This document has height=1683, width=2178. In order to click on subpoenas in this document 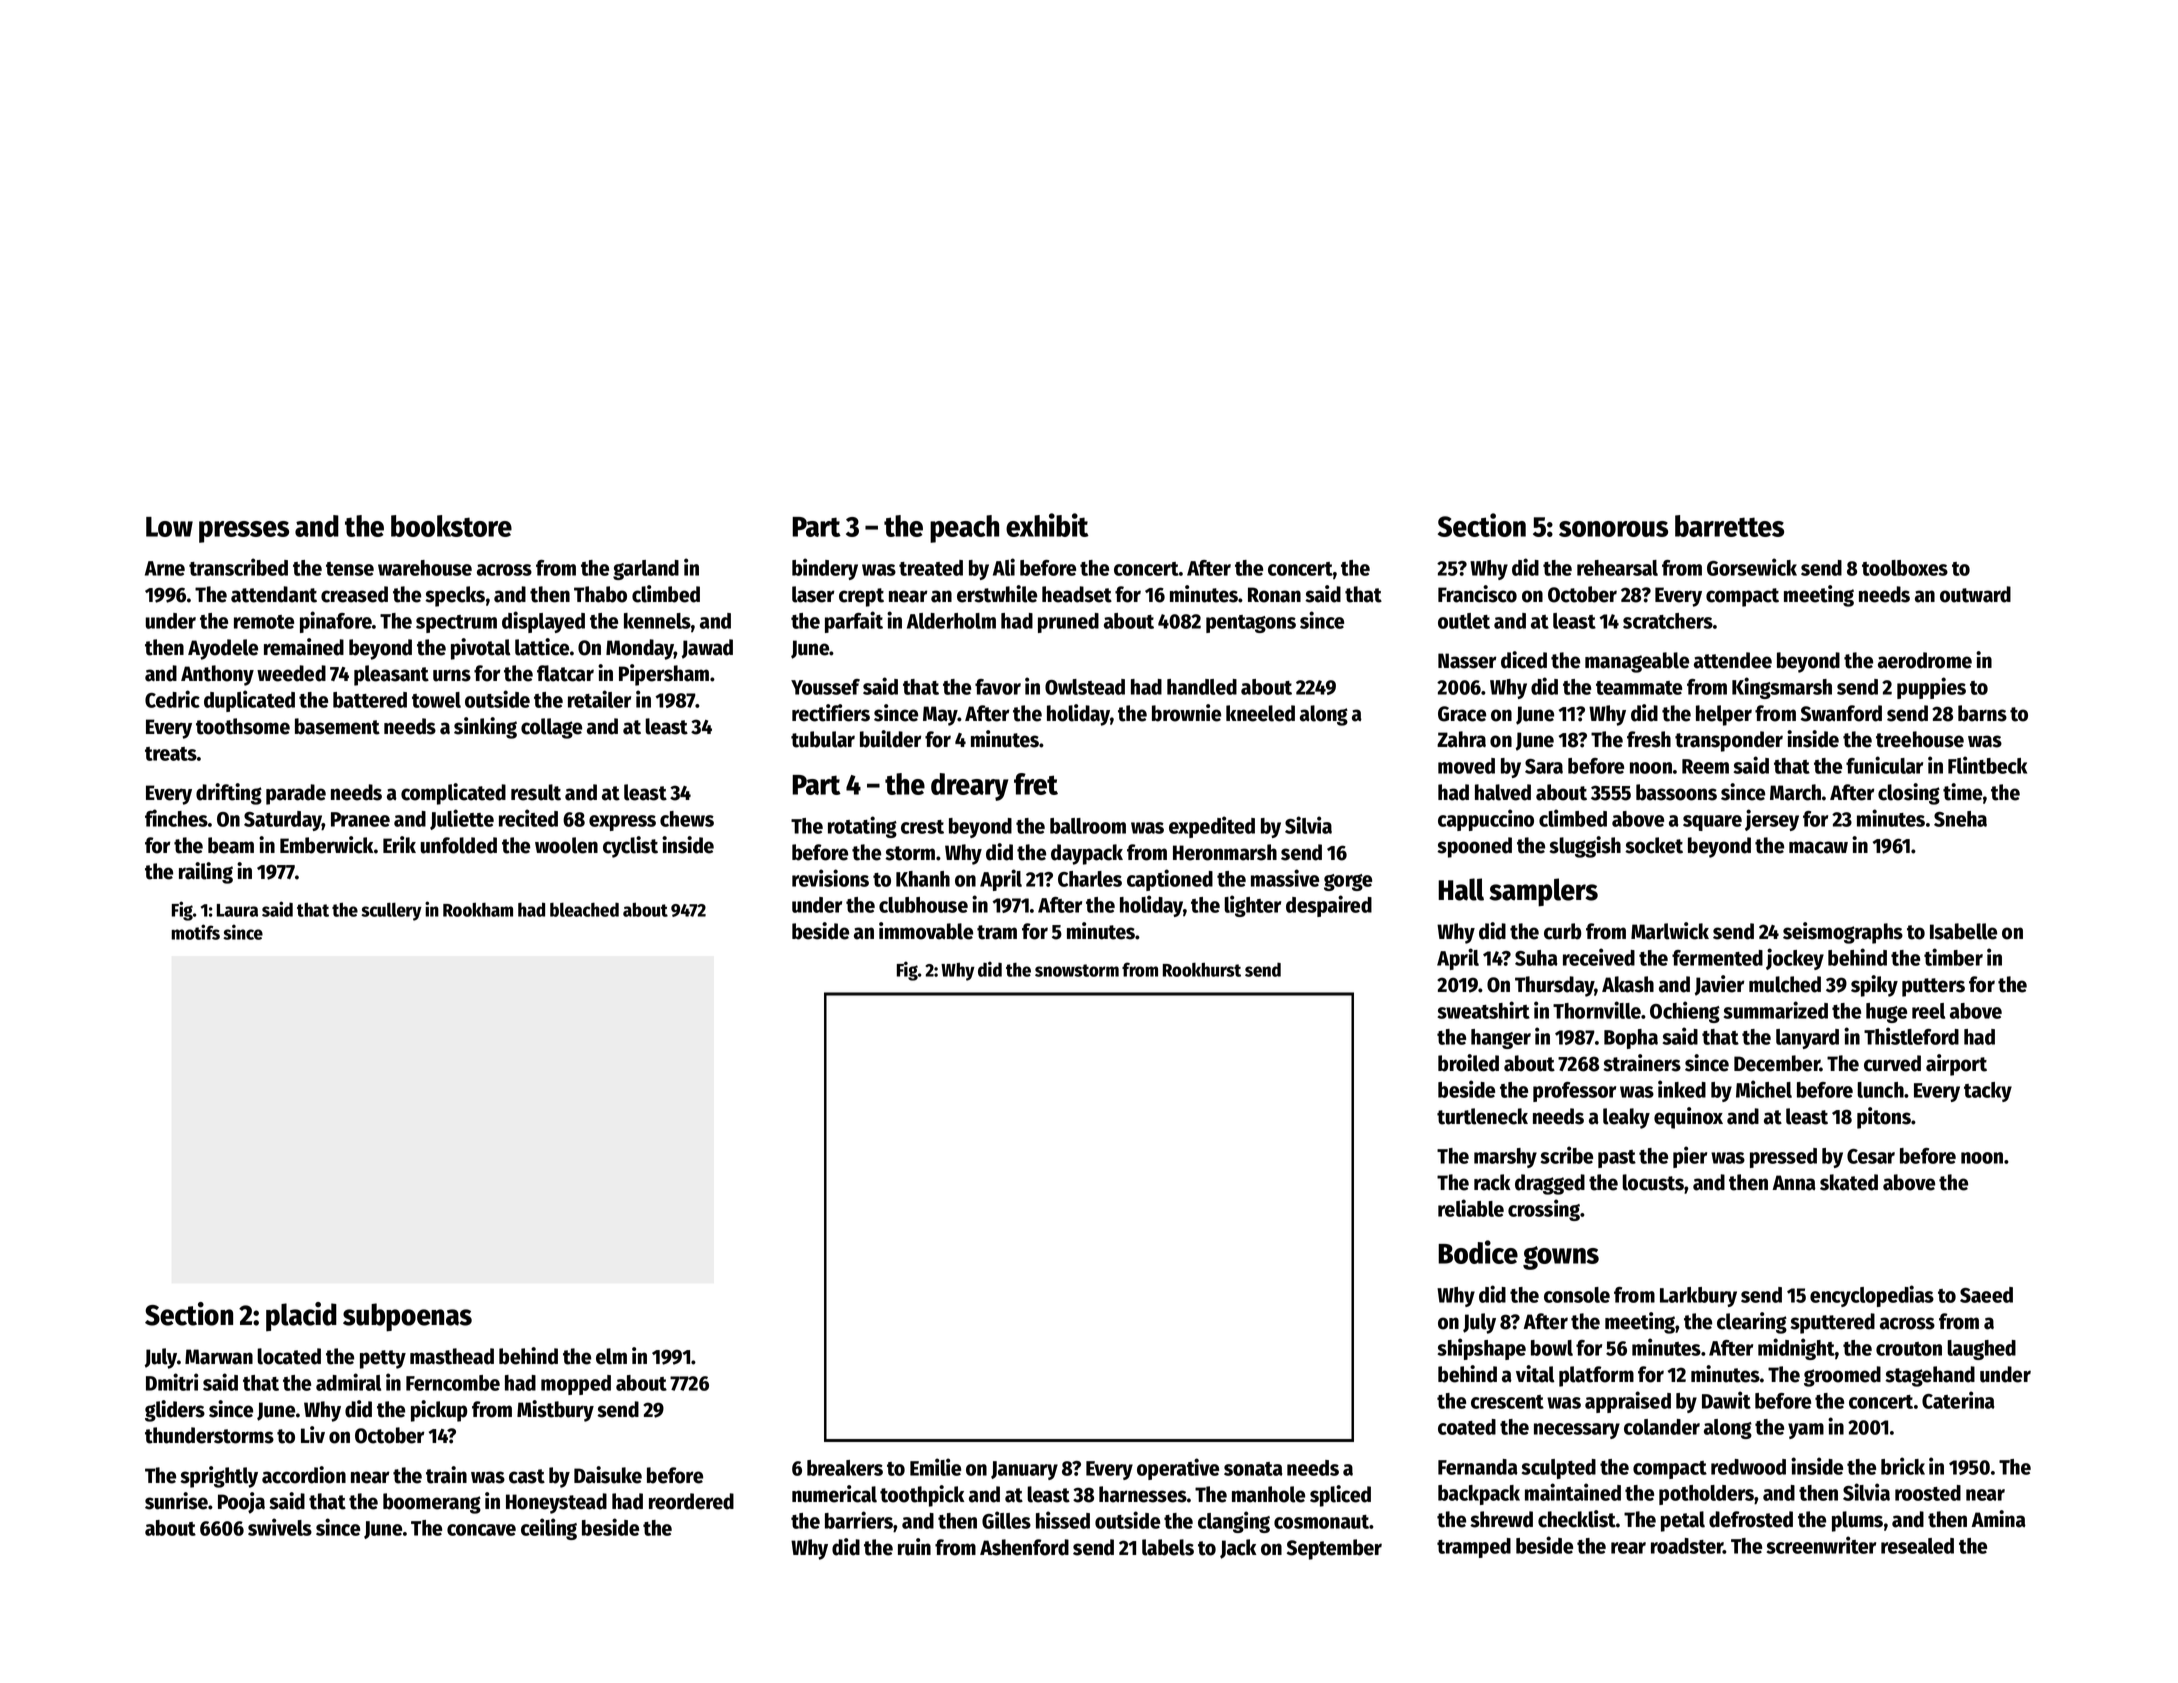, I will do `click(407, 1317)`.
